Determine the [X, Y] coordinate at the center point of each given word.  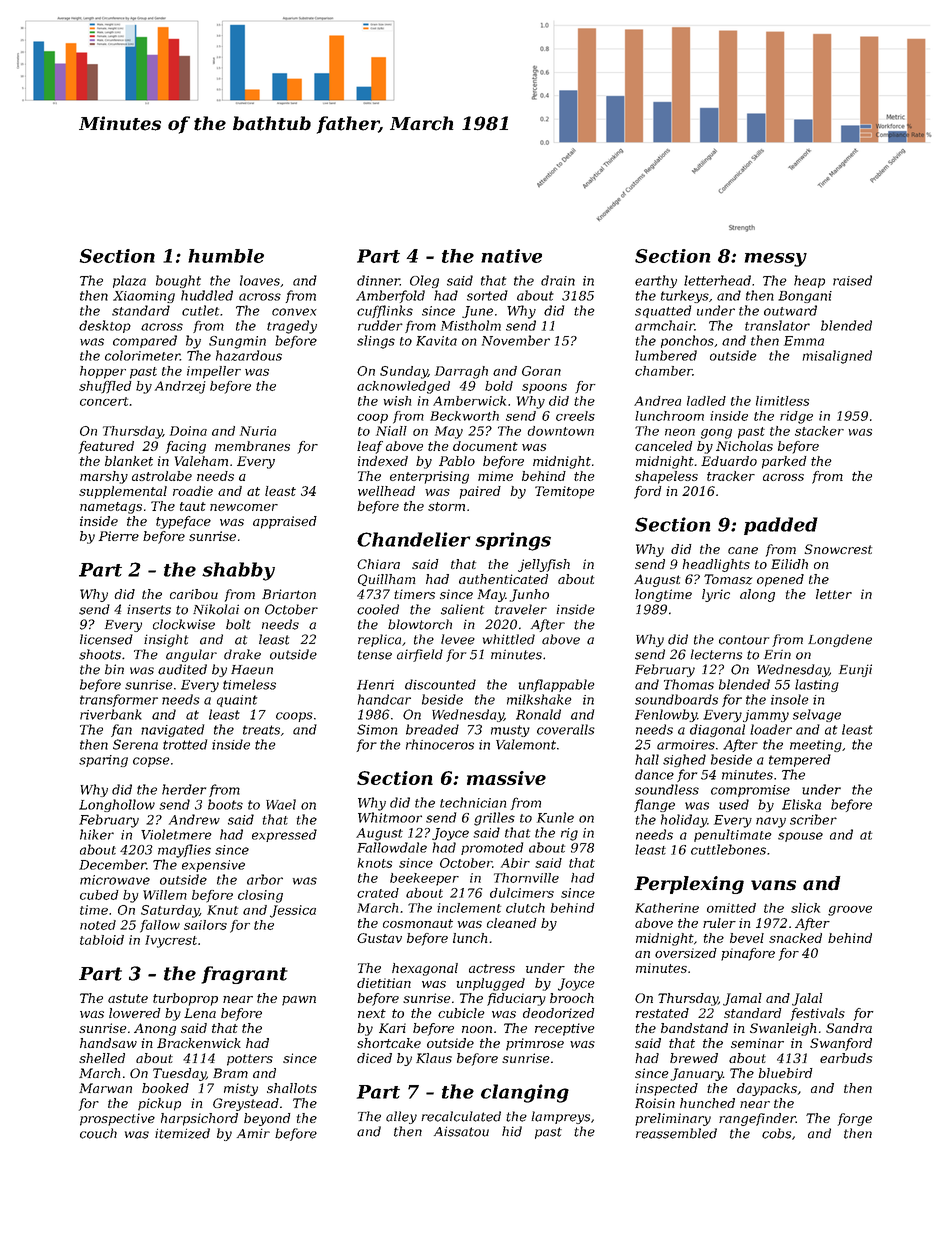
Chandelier [413, 539]
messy [776, 260]
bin [114, 669]
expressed [284, 835]
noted [98, 925]
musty [510, 731]
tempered [800, 760]
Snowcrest [838, 549]
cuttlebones [728, 849]
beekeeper [424, 879]
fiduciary [516, 999]
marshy [104, 477]
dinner [378, 280]
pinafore [748, 954]
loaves [260, 280]
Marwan [105, 1088]
